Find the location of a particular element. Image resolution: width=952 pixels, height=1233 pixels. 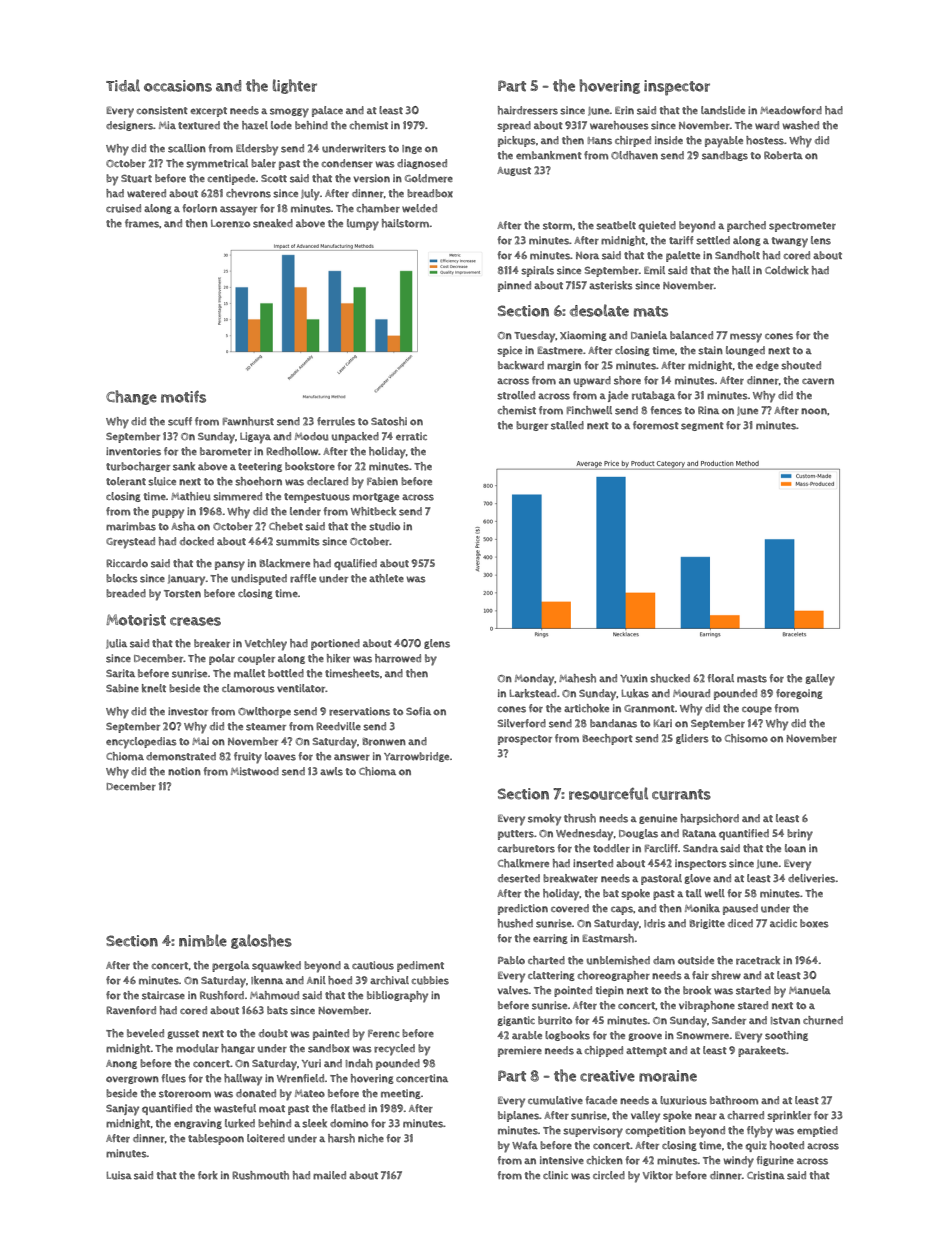

Mahesh is located at coordinates (577, 678).
